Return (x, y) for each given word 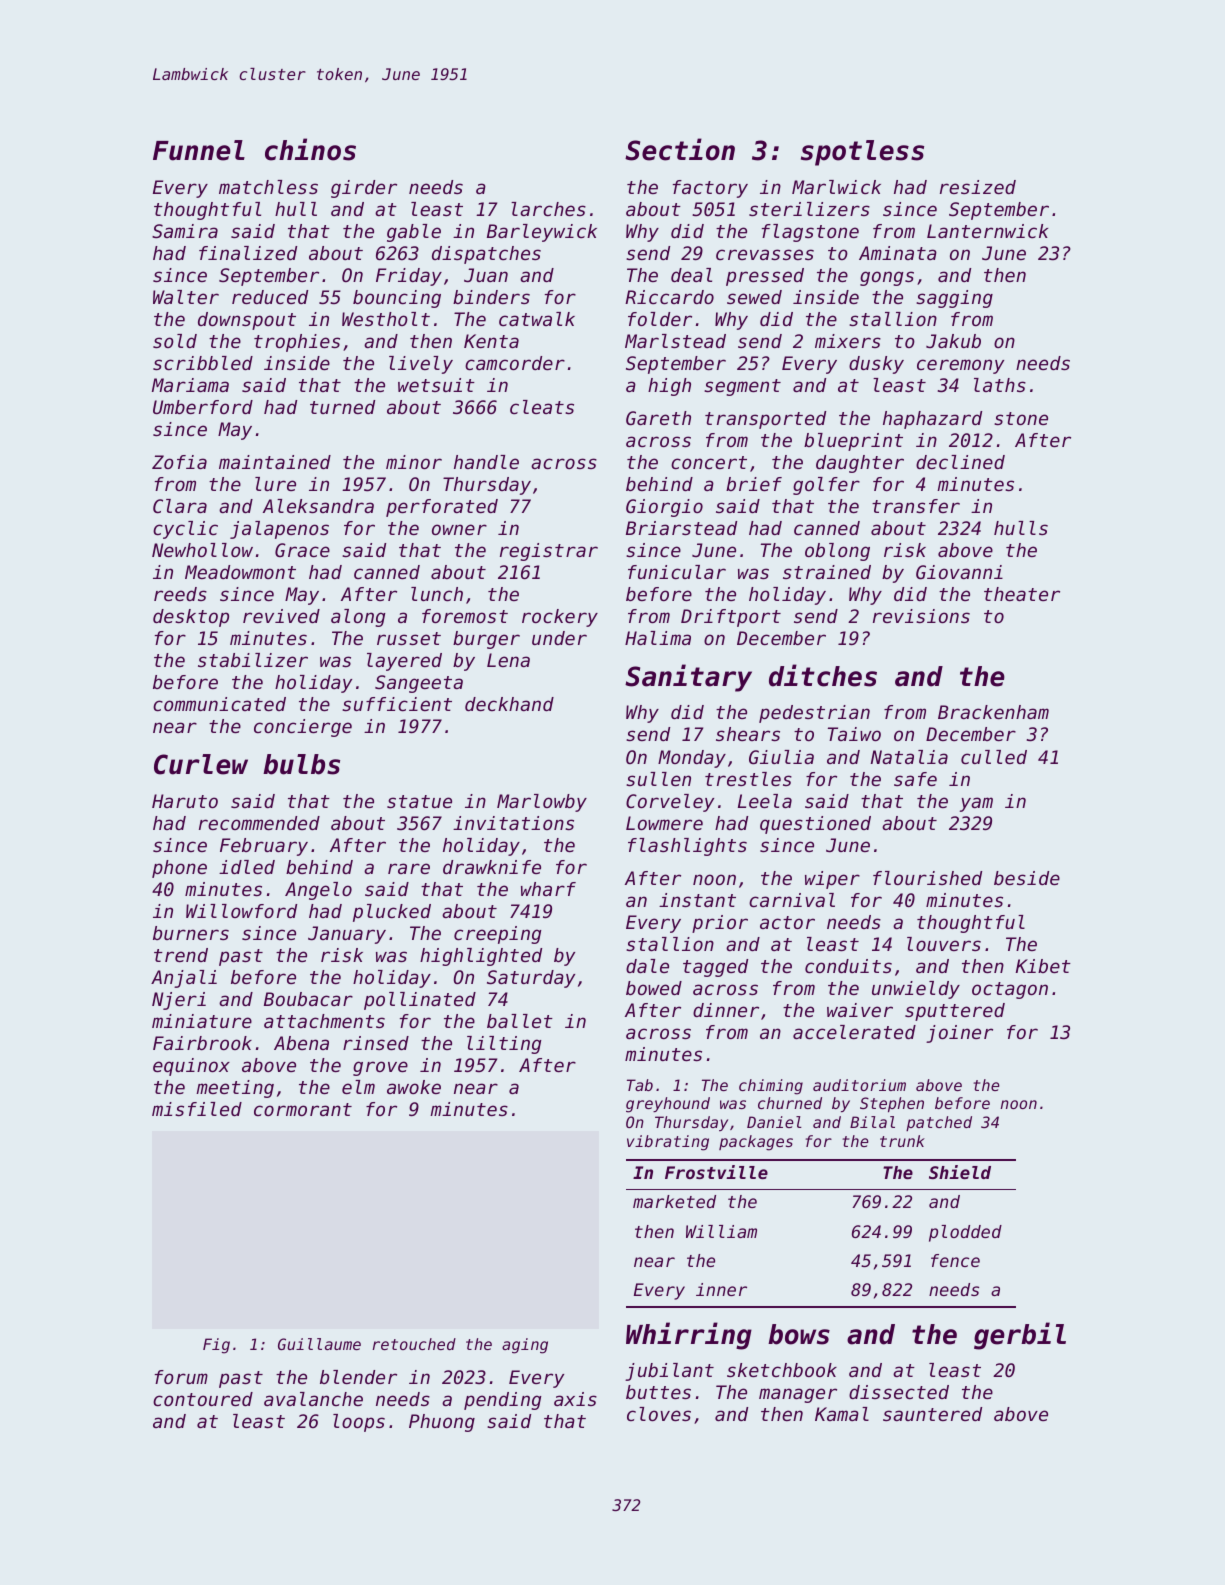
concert (709, 462)
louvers (944, 944)
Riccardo (669, 297)
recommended (259, 823)
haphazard (932, 420)
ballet (520, 1021)
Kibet (1043, 966)
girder (364, 189)
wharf (548, 889)
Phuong (442, 1423)
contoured (203, 1399)
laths (1000, 385)
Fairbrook (202, 1043)
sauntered (932, 1414)
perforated (442, 508)
